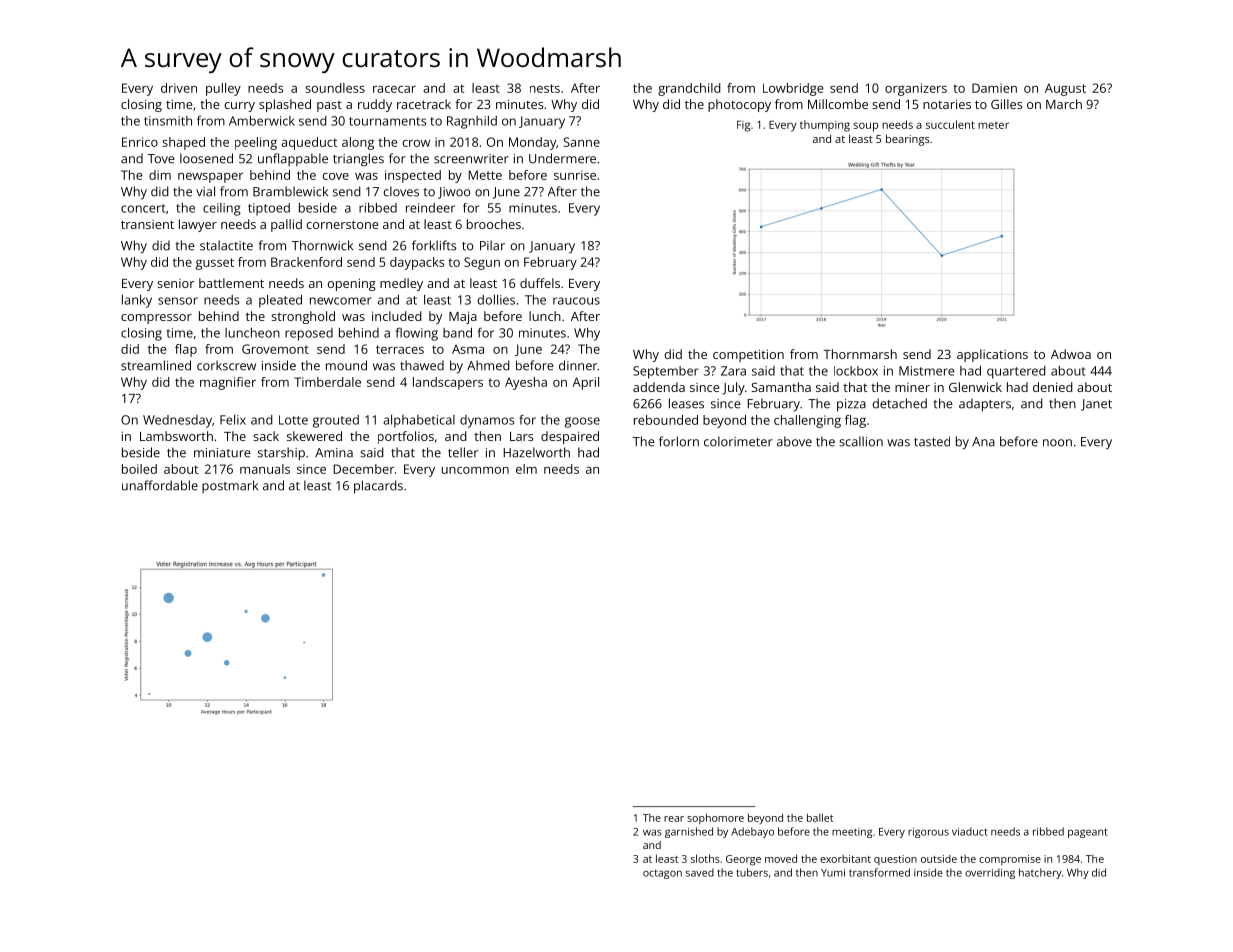 The width and height of the screenshot is (1233, 952). What do you see at coordinates (160, 485) in the screenshot?
I see `unaffordable` at bounding box center [160, 485].
